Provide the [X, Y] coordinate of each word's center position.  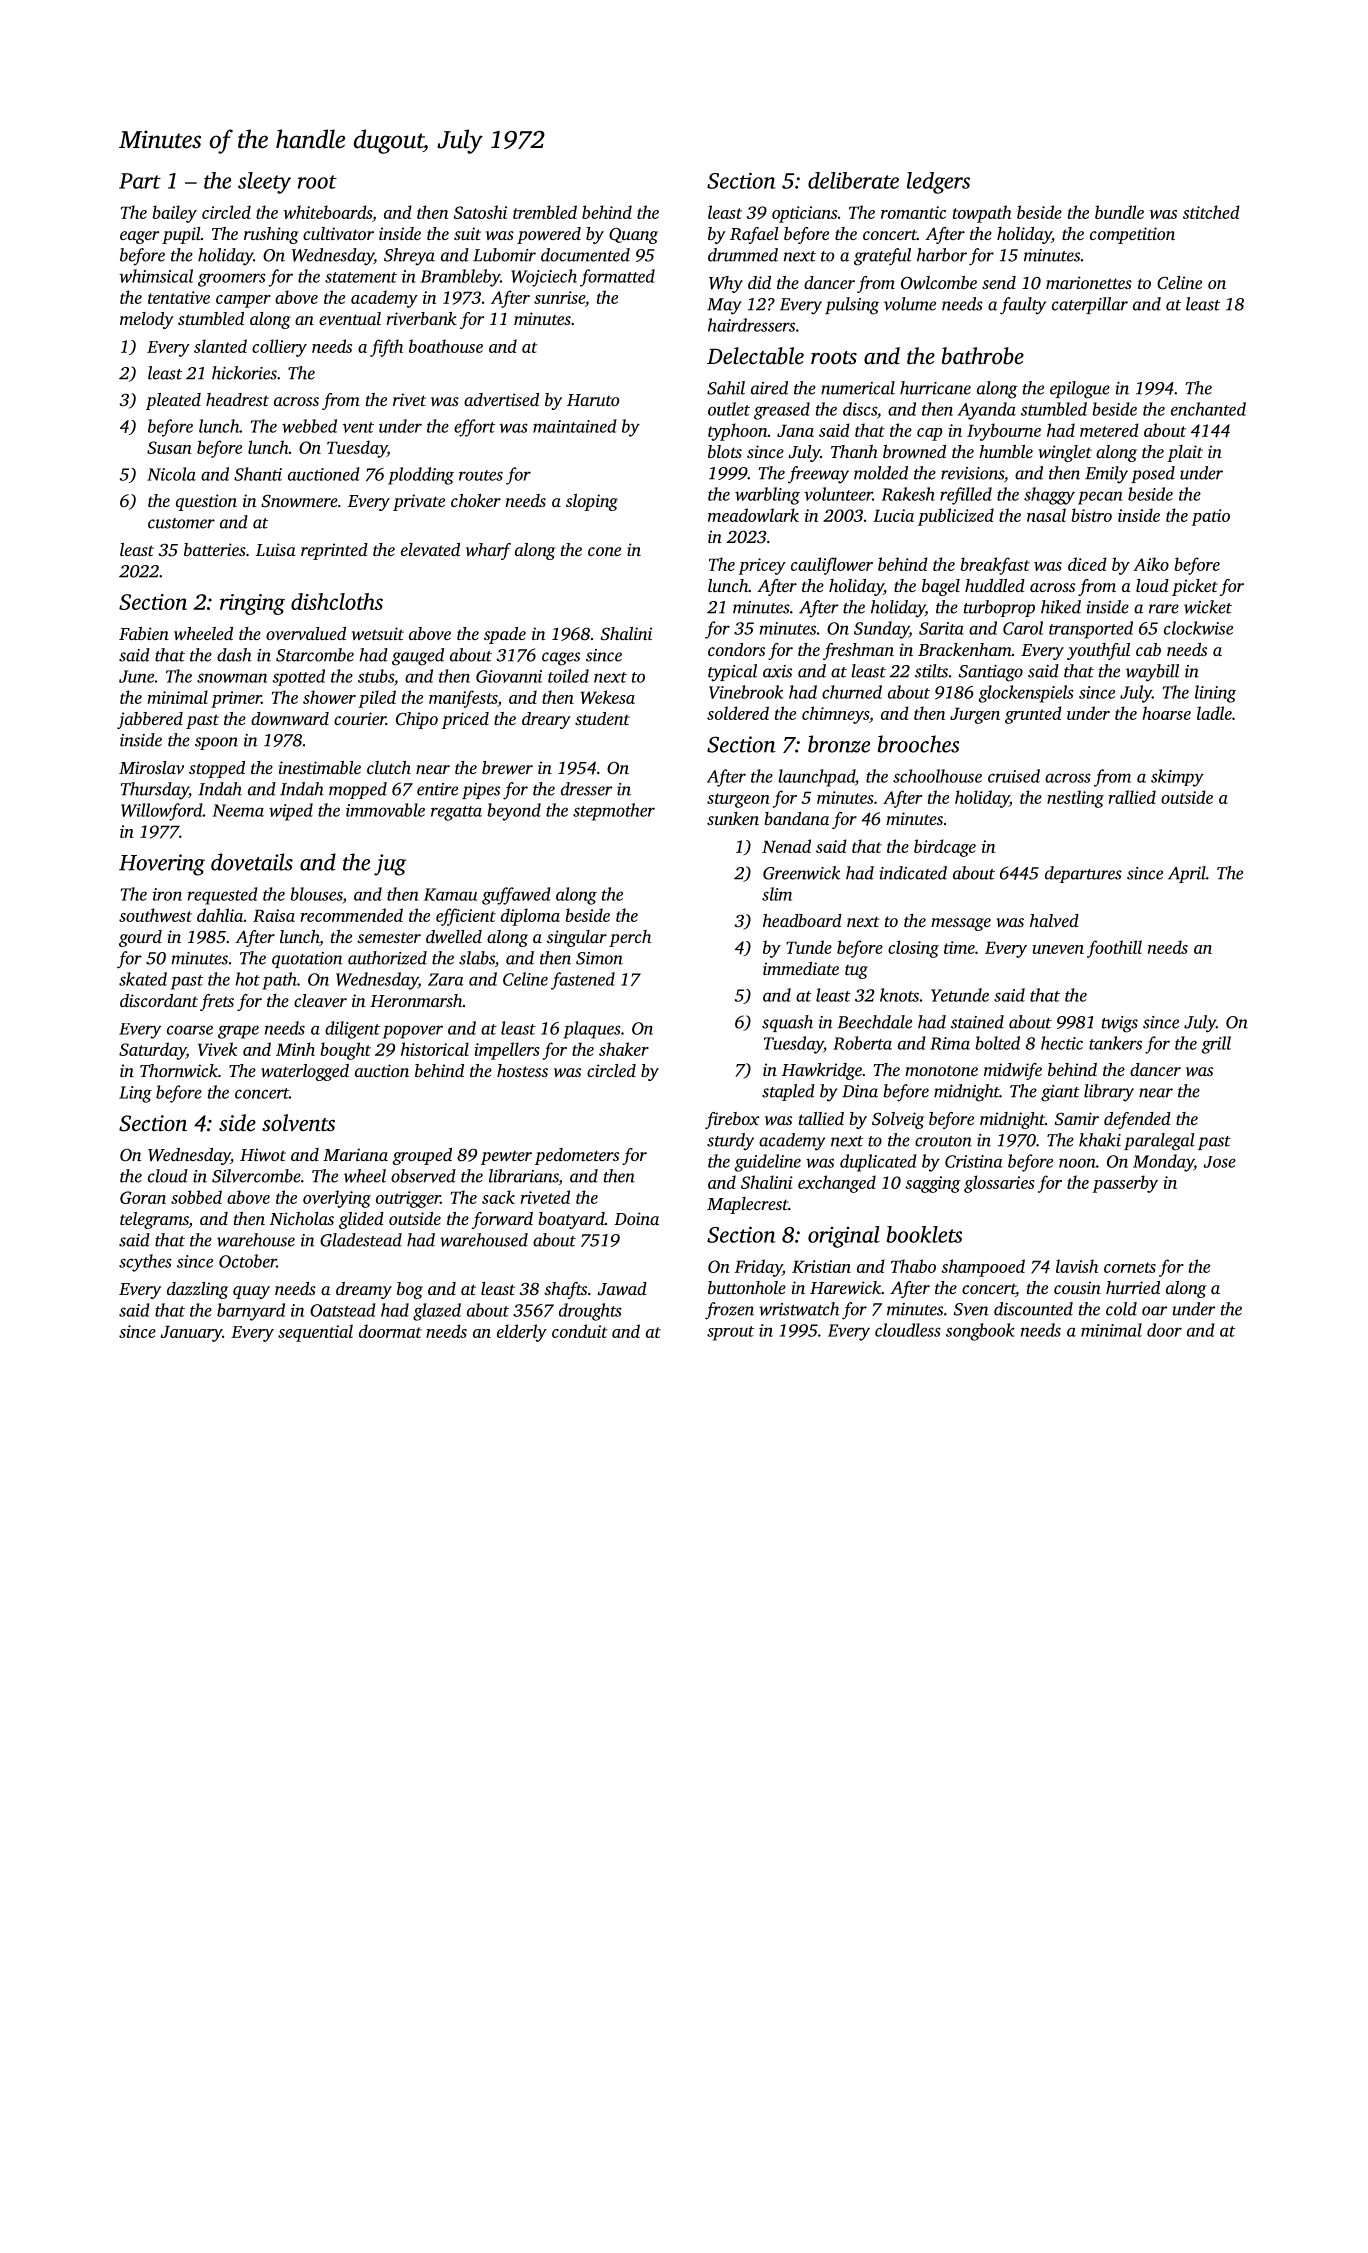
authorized [387, 958]
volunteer [838, 494]
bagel [941, 587]
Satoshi [480, 212]
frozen [729, 1311]
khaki [1100, 1140]
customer [181, 523]
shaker [624, 1049]
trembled [545, 212]
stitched [1211, 212]
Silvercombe [256, 1176]
